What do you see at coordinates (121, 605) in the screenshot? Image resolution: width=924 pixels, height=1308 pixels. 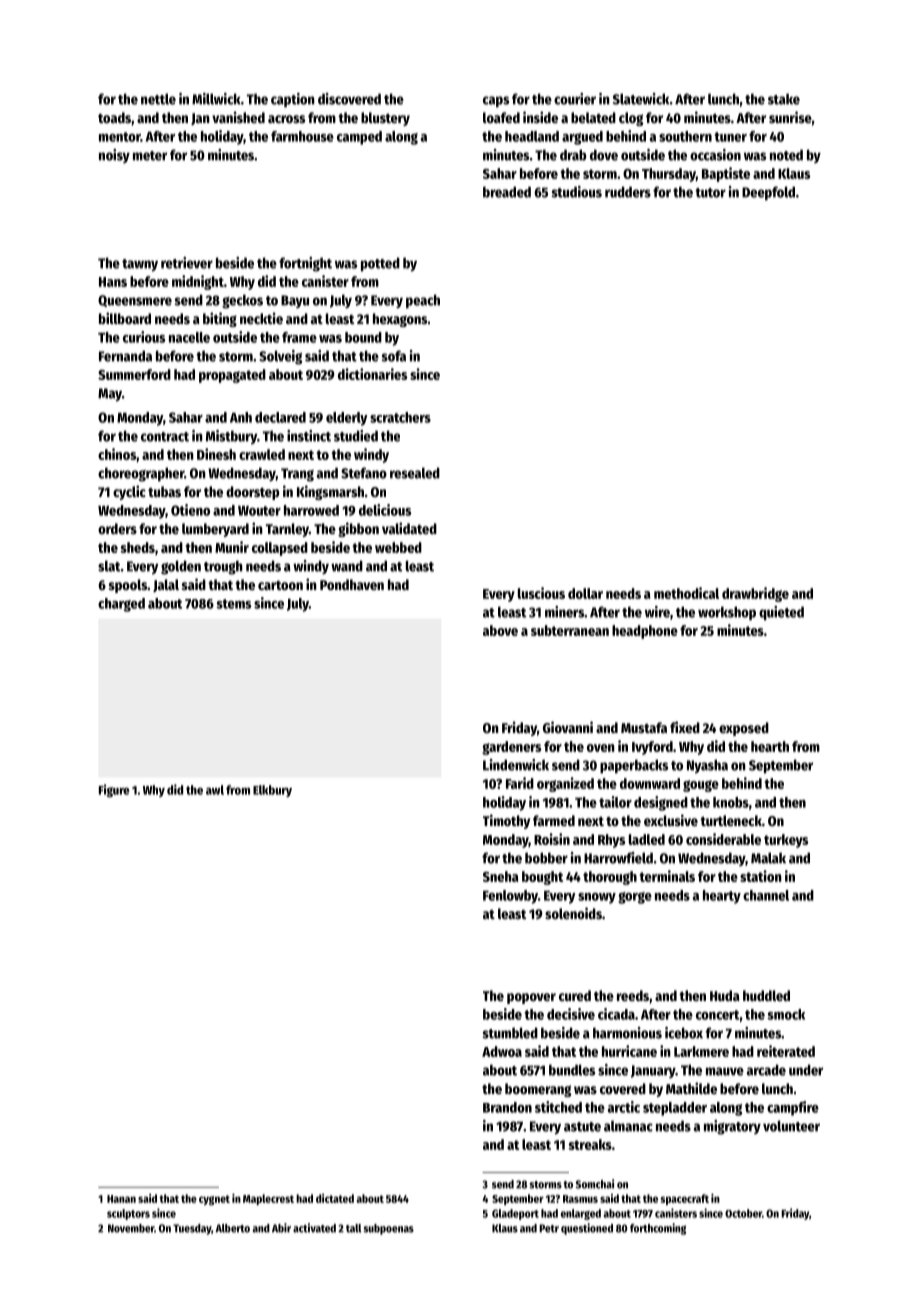 I see `charged` at bounding box center [121, 605].
